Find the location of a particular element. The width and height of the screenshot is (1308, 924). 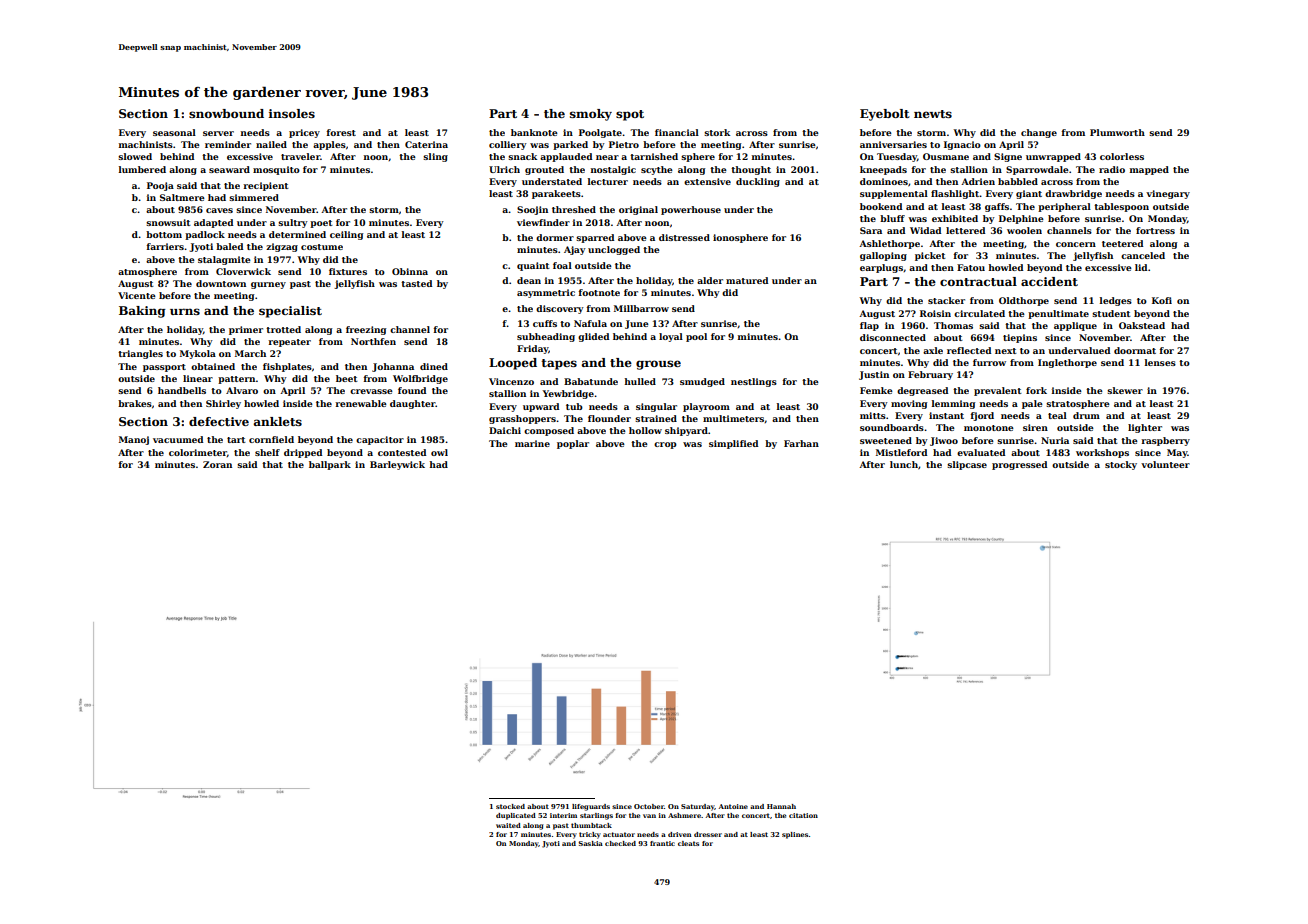

poplar is located at coordinates (573, 444).
